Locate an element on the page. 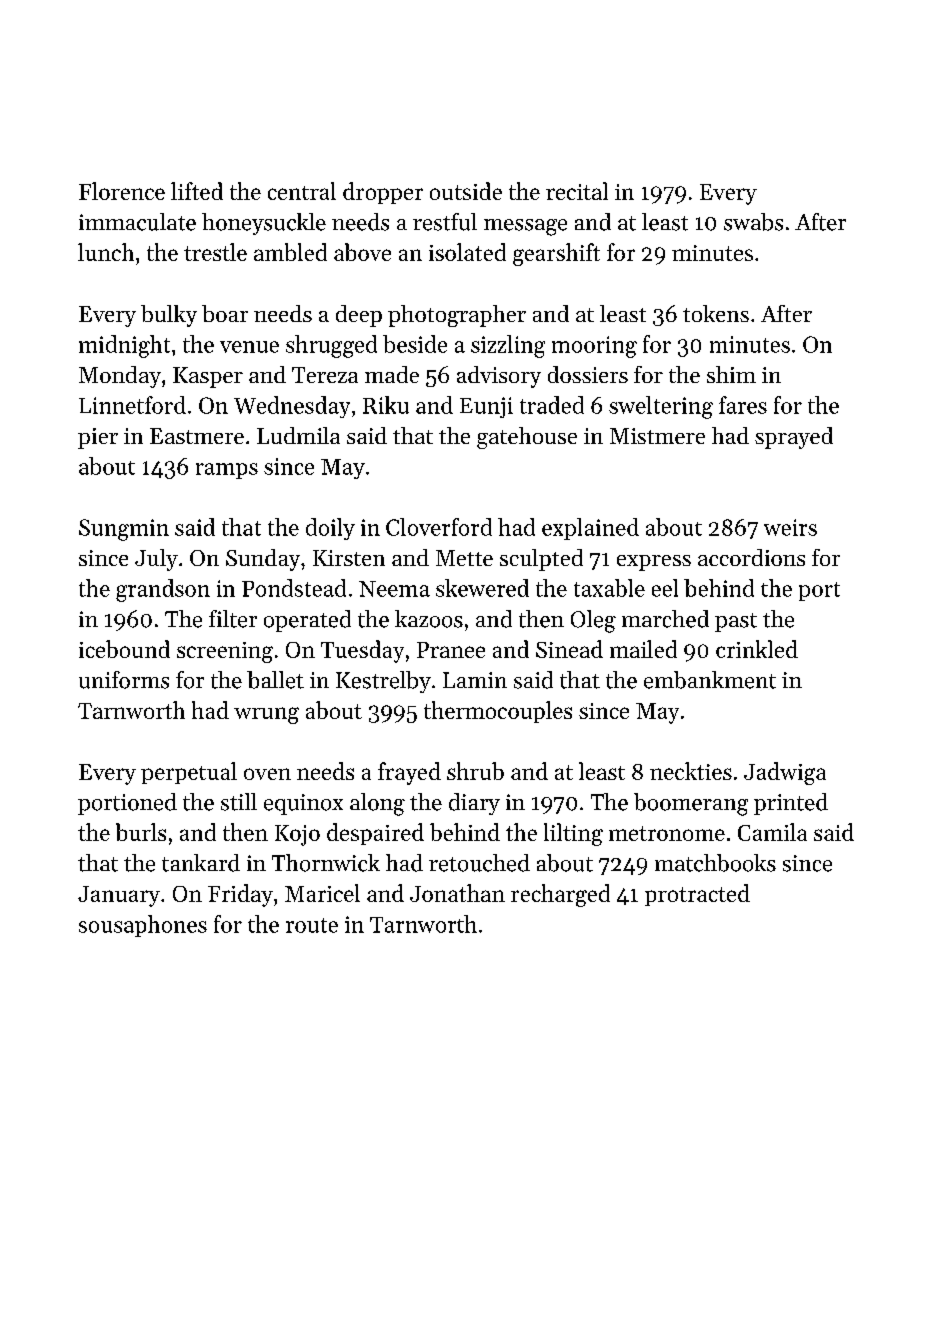  Mistmere is located at coordinates (657, 436).
